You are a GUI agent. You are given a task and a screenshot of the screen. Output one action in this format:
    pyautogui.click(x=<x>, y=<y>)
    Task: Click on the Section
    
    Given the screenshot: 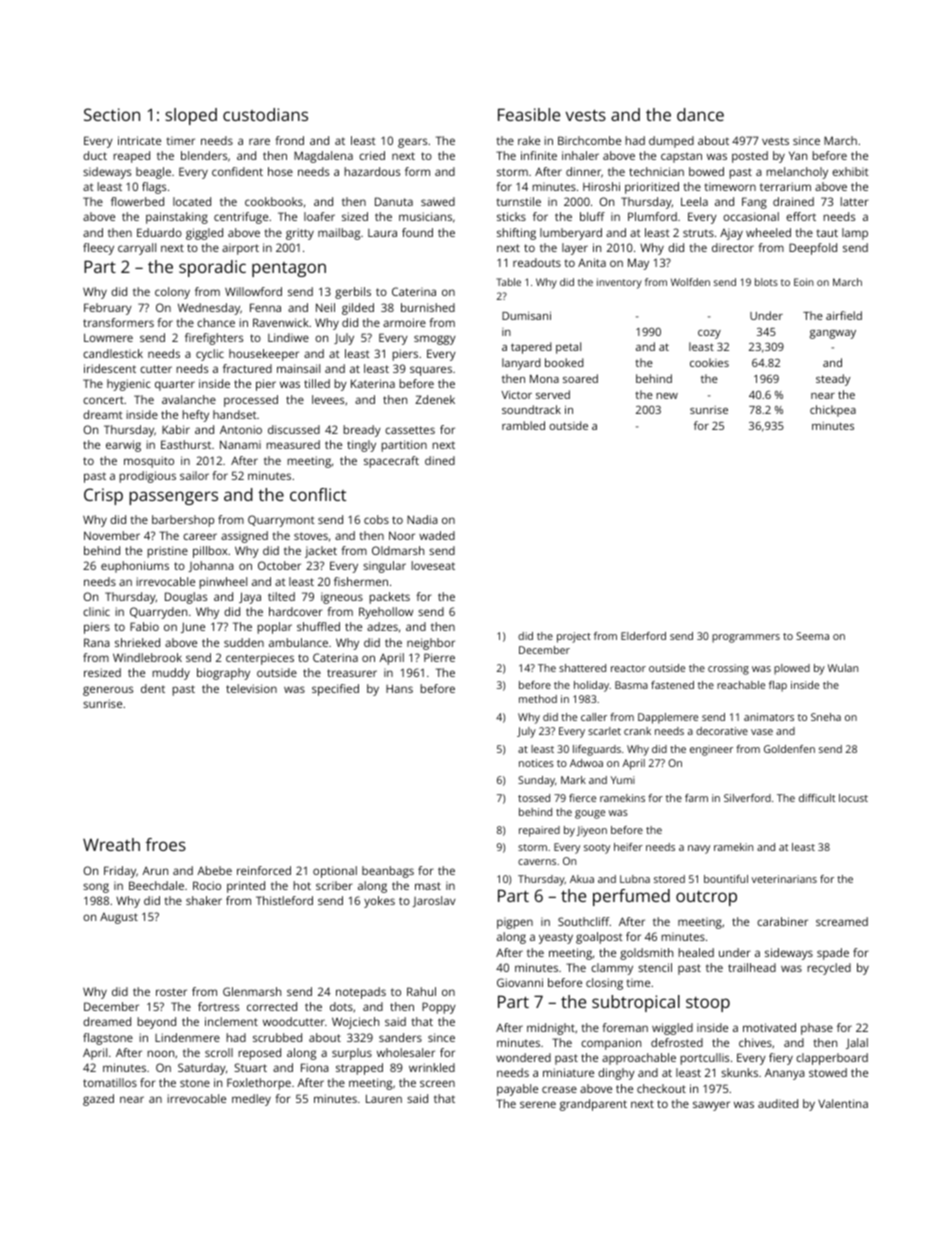 What is the action you would take?
    pyautogui.click(x=112, y=114)
